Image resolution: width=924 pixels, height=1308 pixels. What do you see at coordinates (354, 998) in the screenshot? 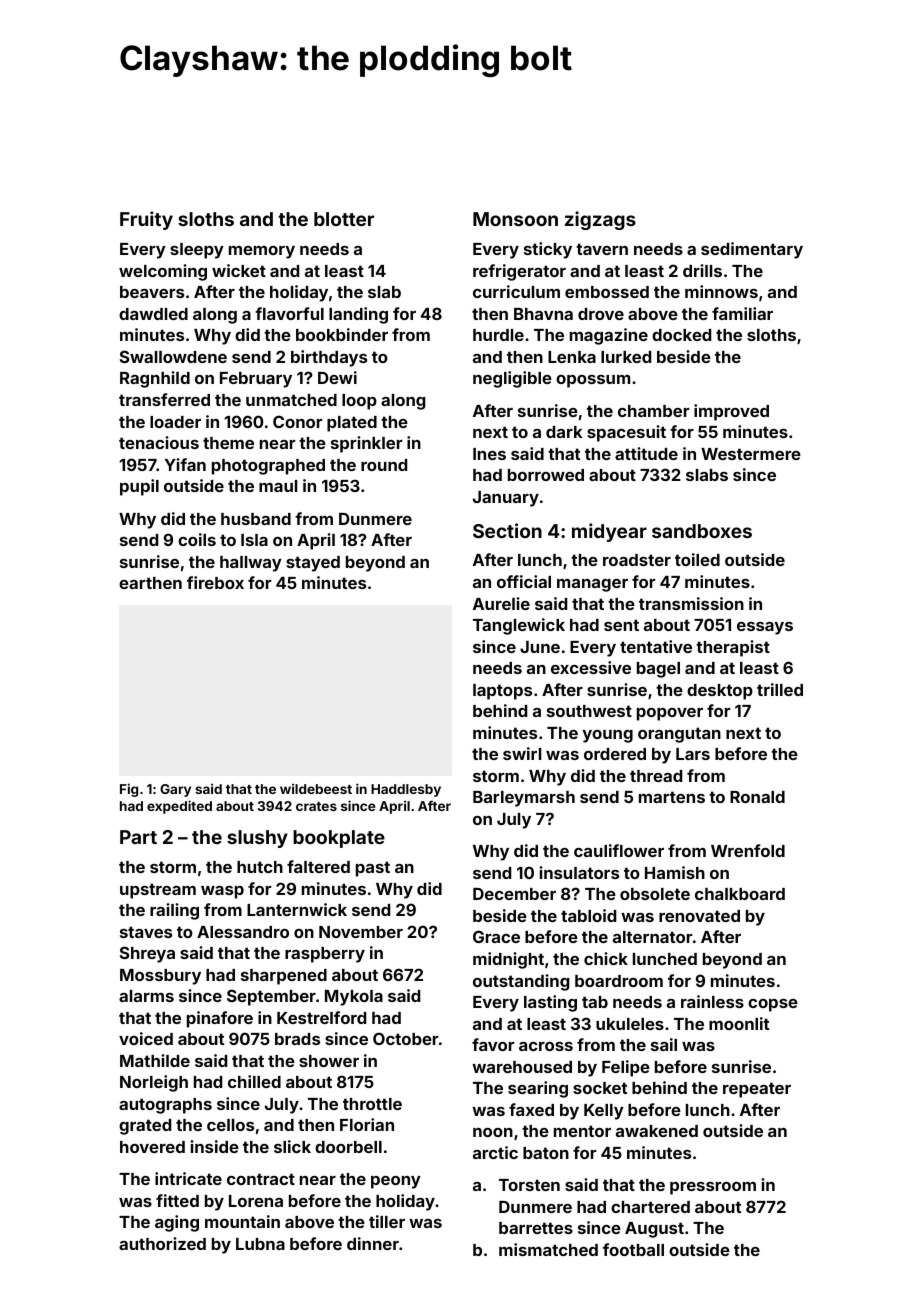
I see `Mykola` at bounding box center [354, 998].
